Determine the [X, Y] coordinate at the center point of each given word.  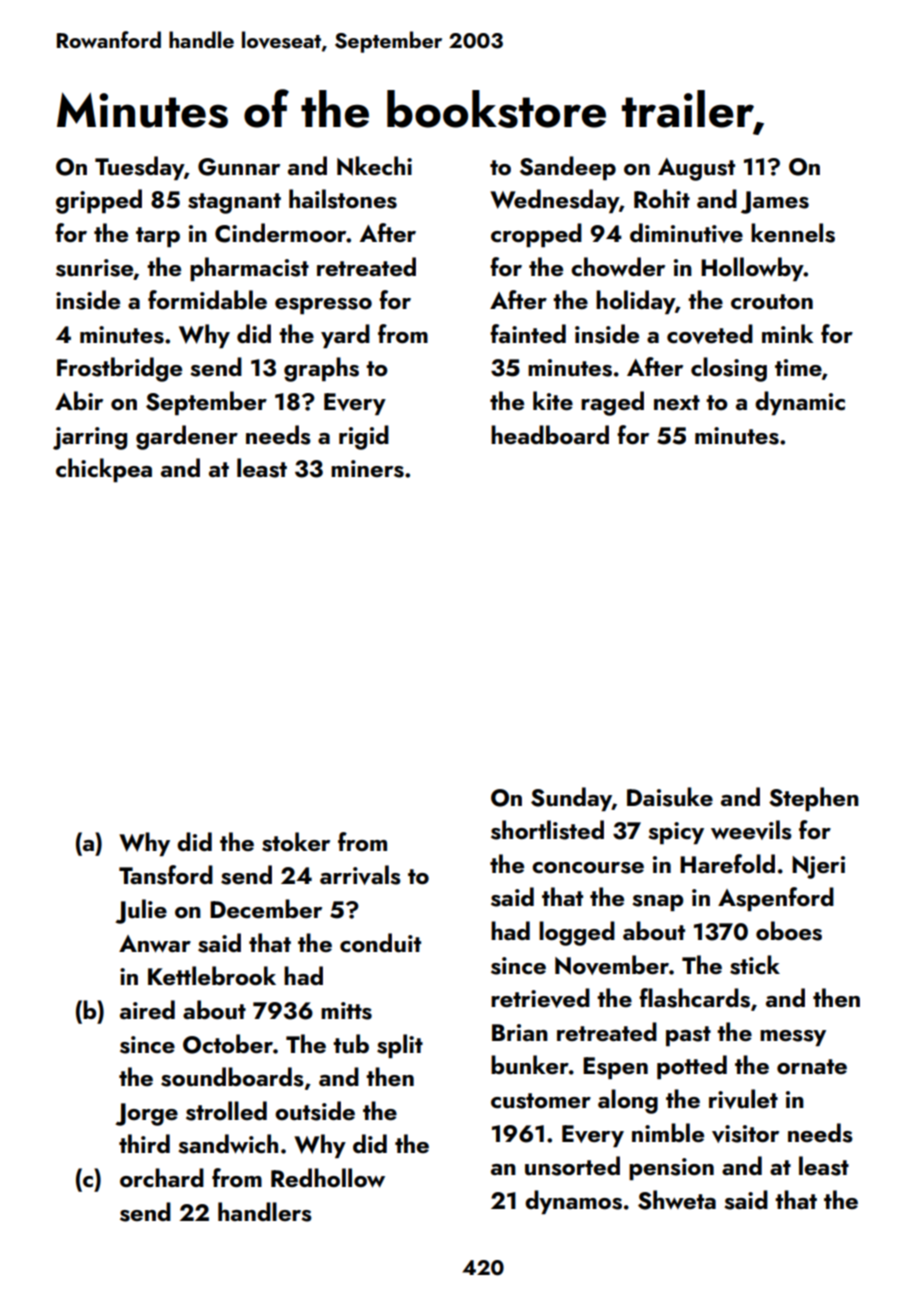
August [696, 169]
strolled [226, 1111]
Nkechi [374, 166]
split [400, 1046]
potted [692, 1067]
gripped [99, 201]
